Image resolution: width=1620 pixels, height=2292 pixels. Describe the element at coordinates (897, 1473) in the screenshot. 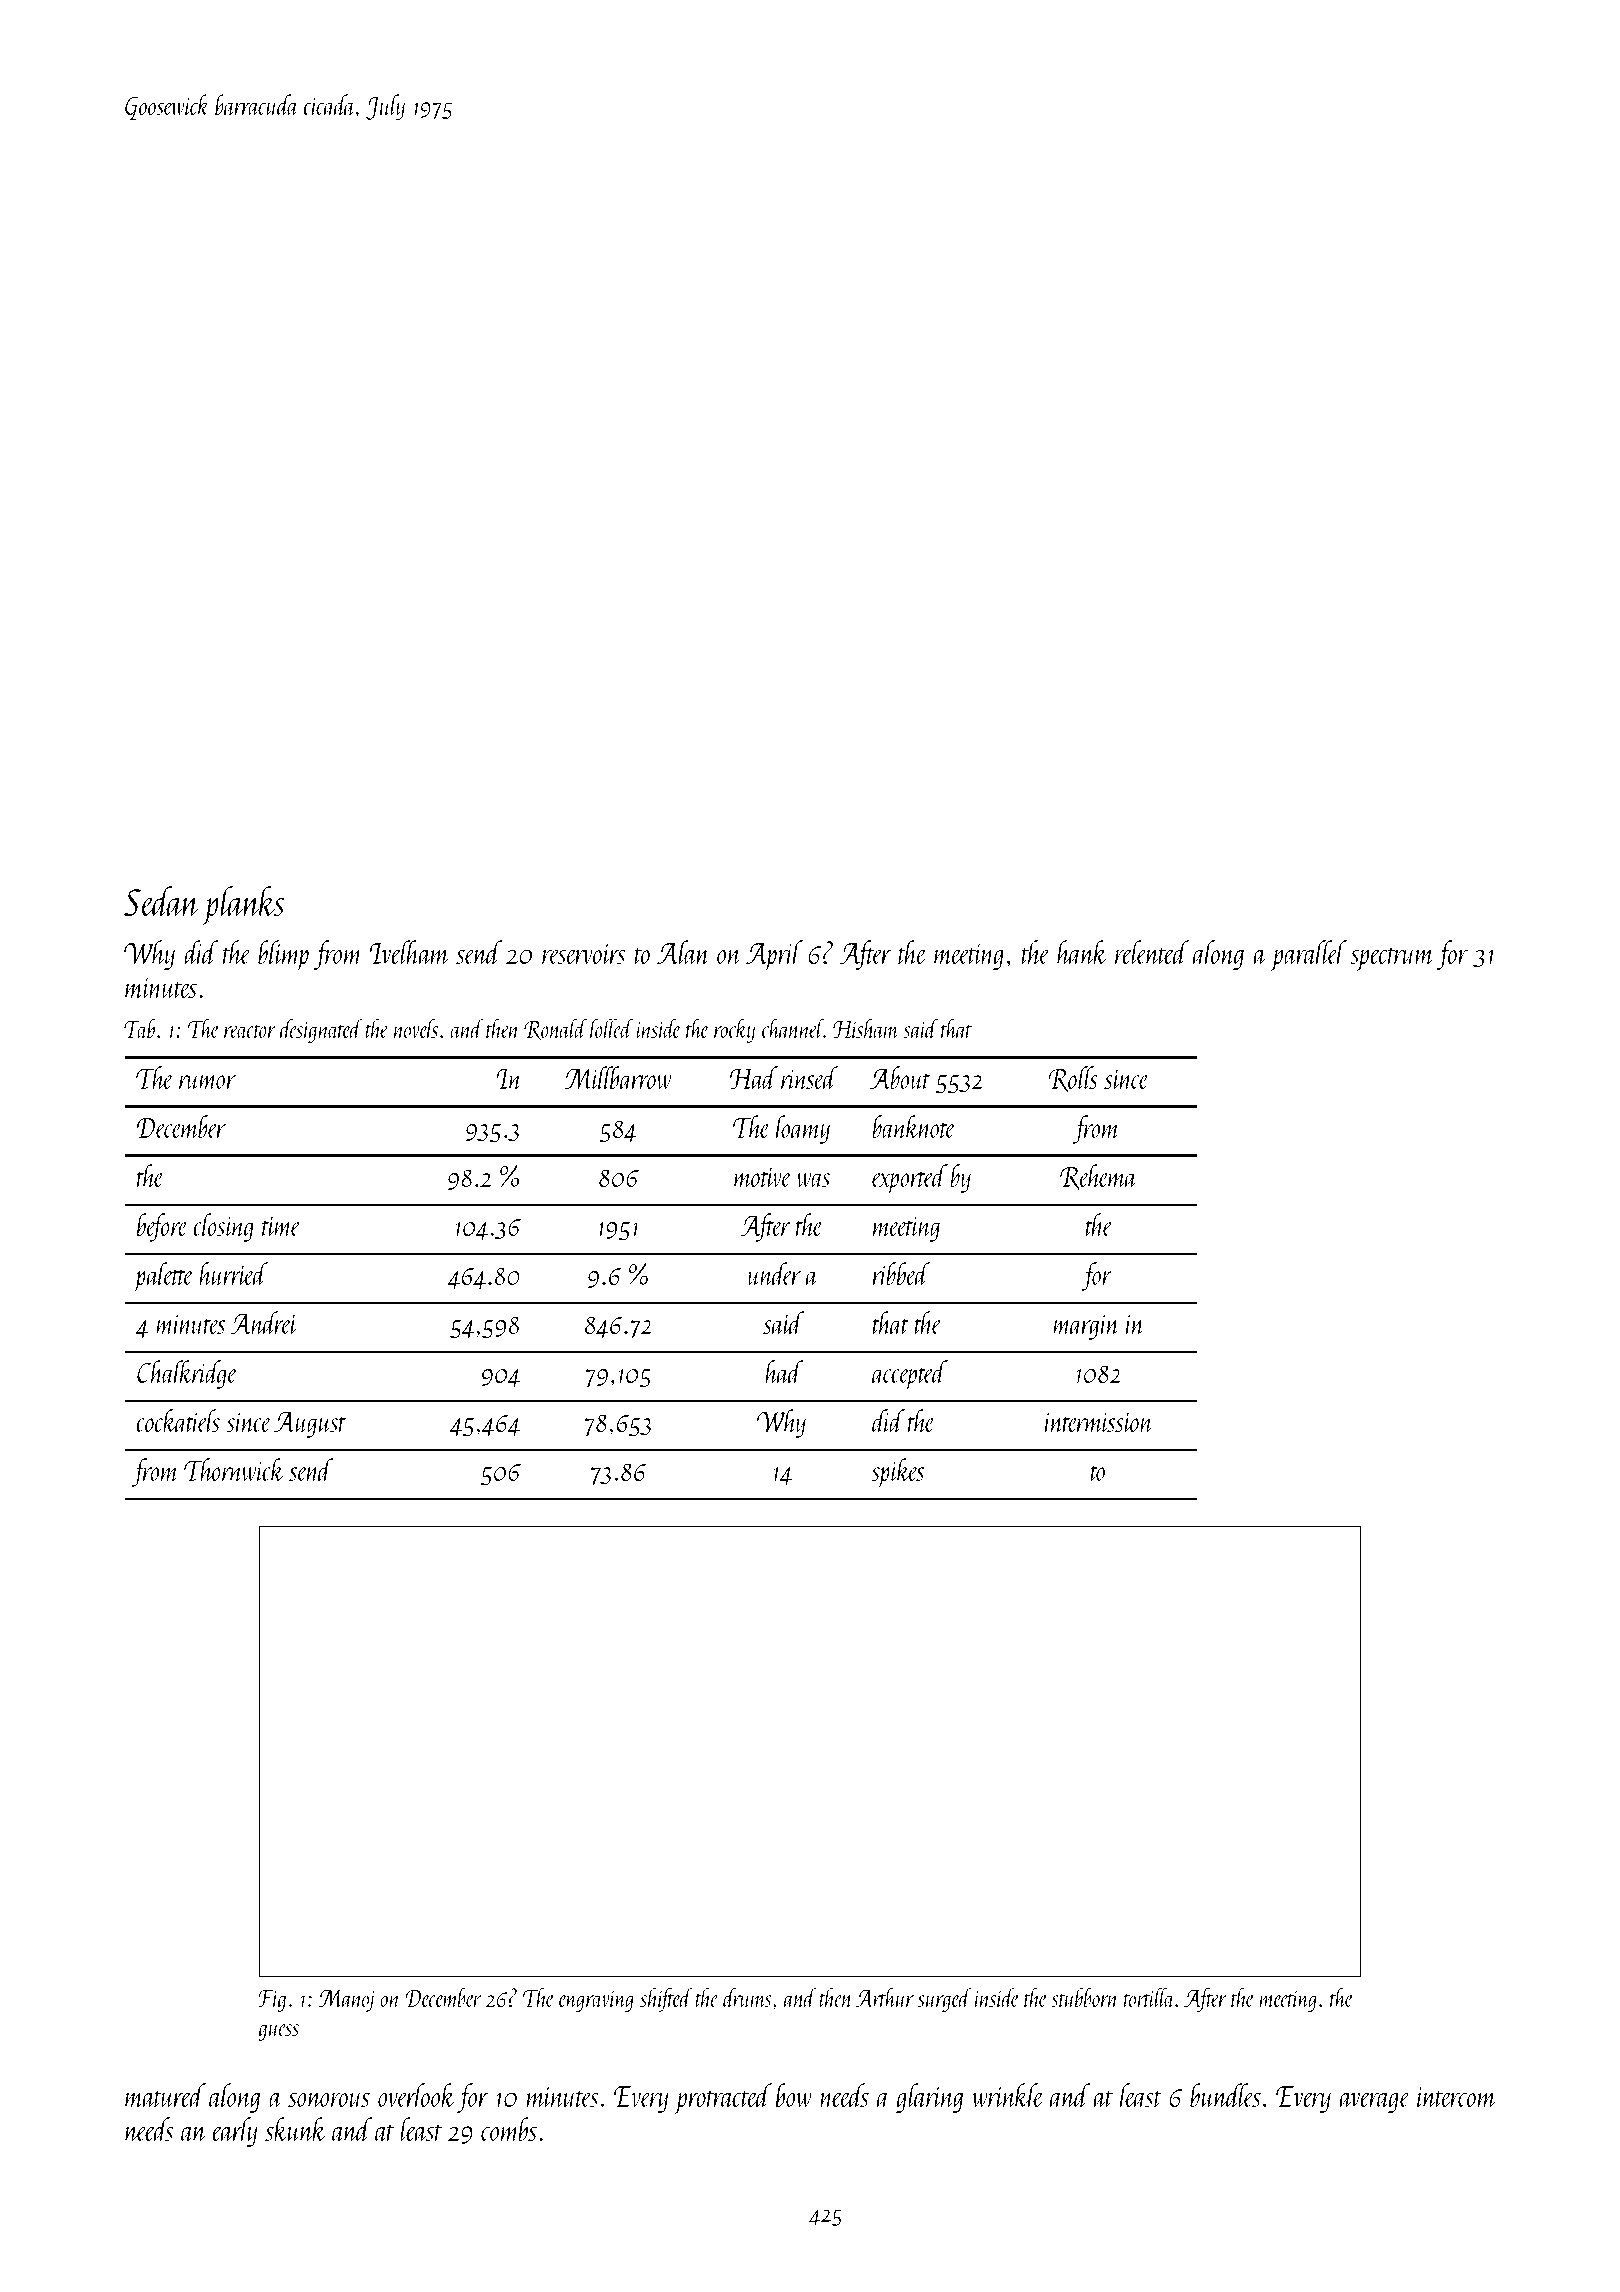

I see `spikes` at that location.
